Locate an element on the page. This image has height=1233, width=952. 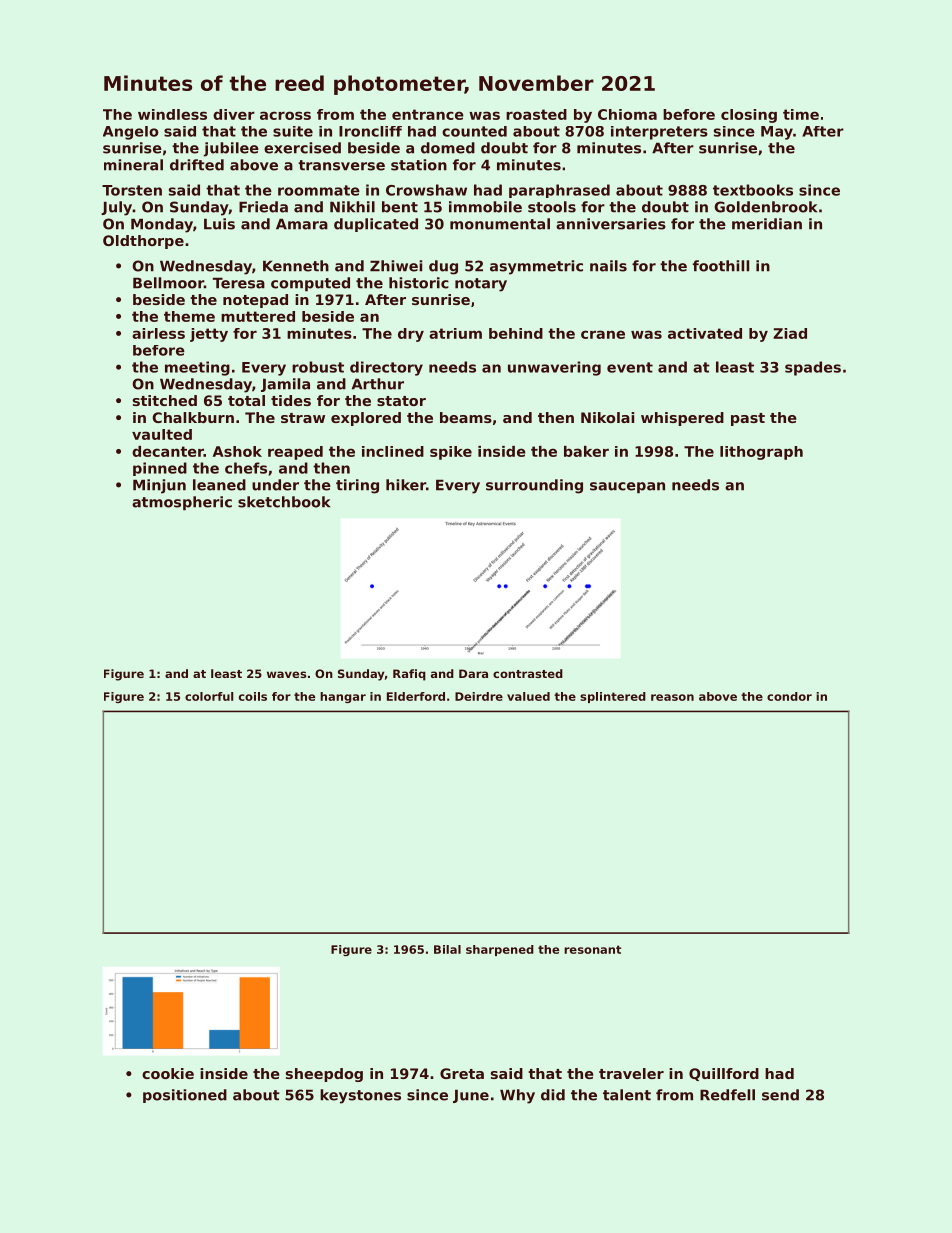
closing is located at coordinates (749, 116).
